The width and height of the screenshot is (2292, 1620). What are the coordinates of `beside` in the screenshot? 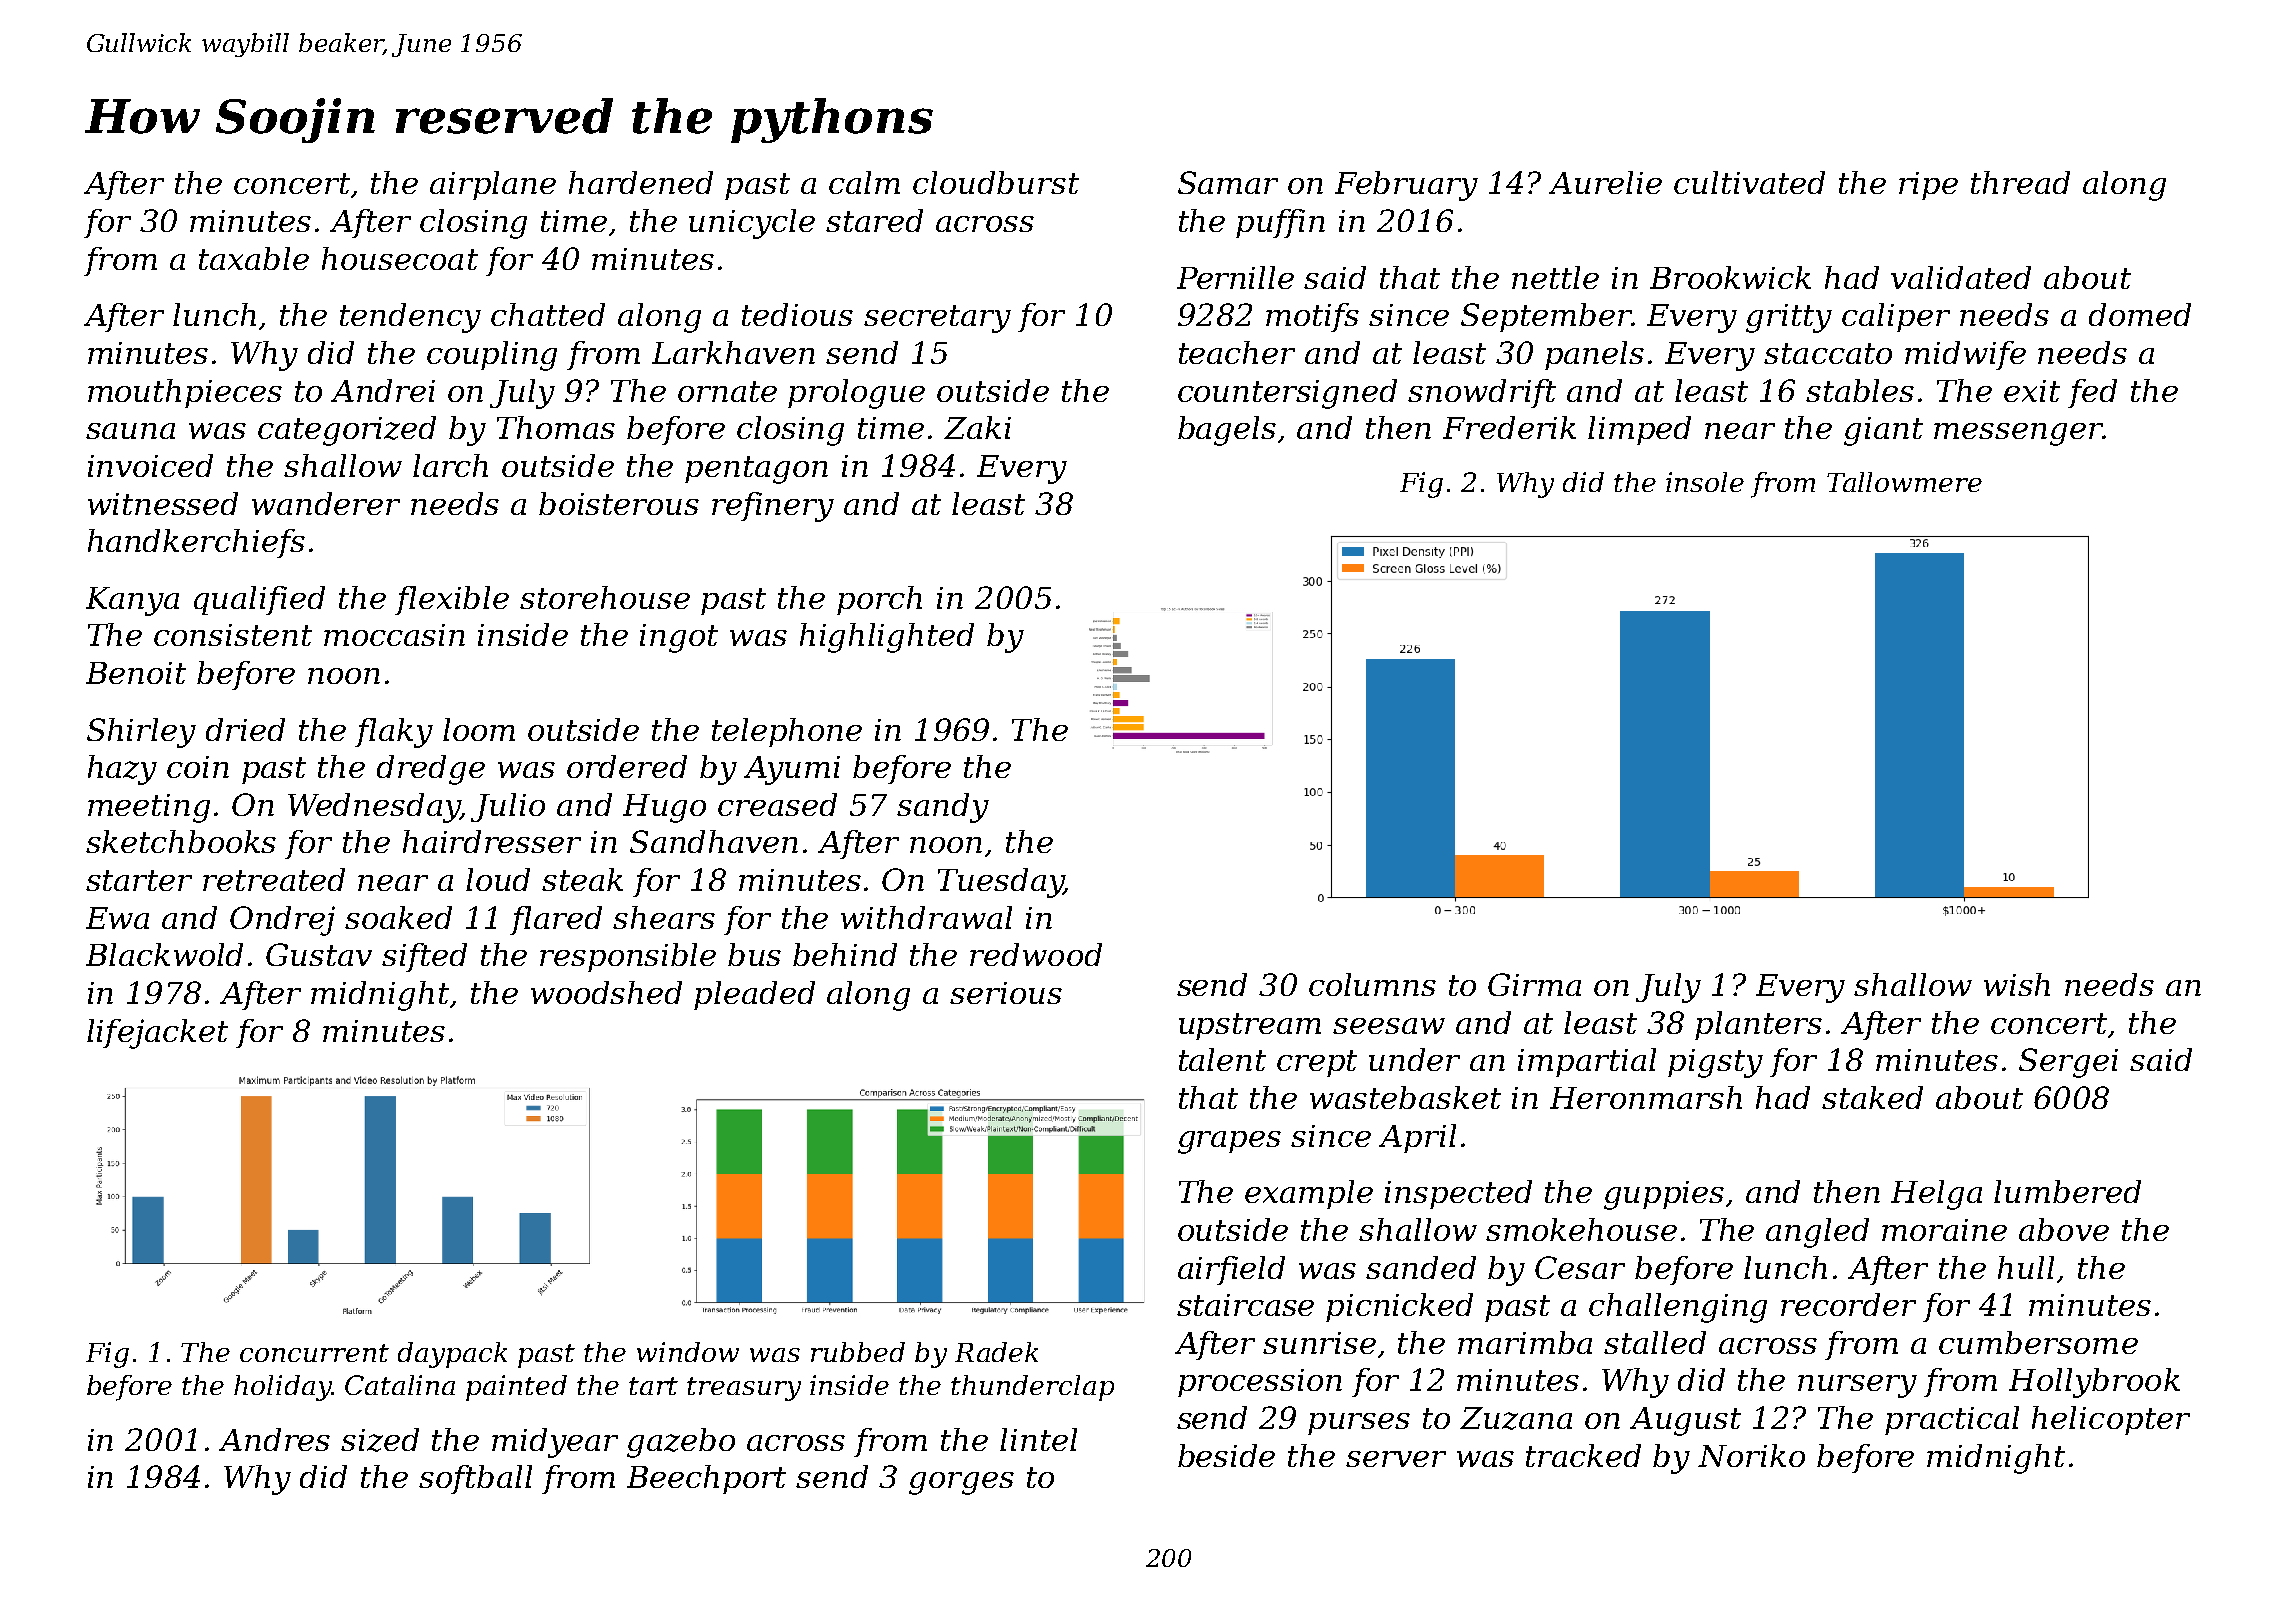 It's located at (1226, 1455).
